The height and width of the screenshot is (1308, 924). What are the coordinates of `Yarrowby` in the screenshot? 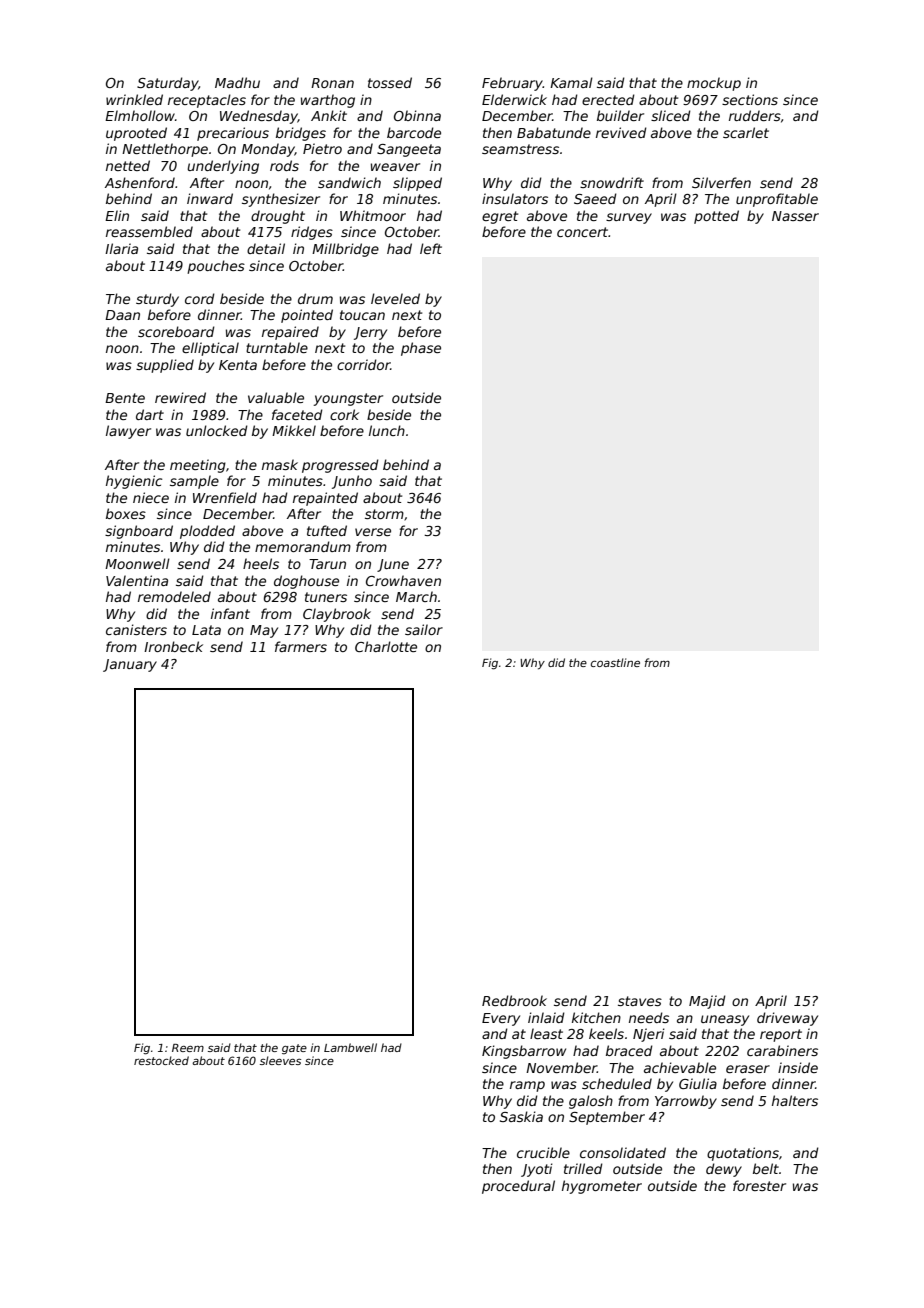 It's located at (686, 1102).
